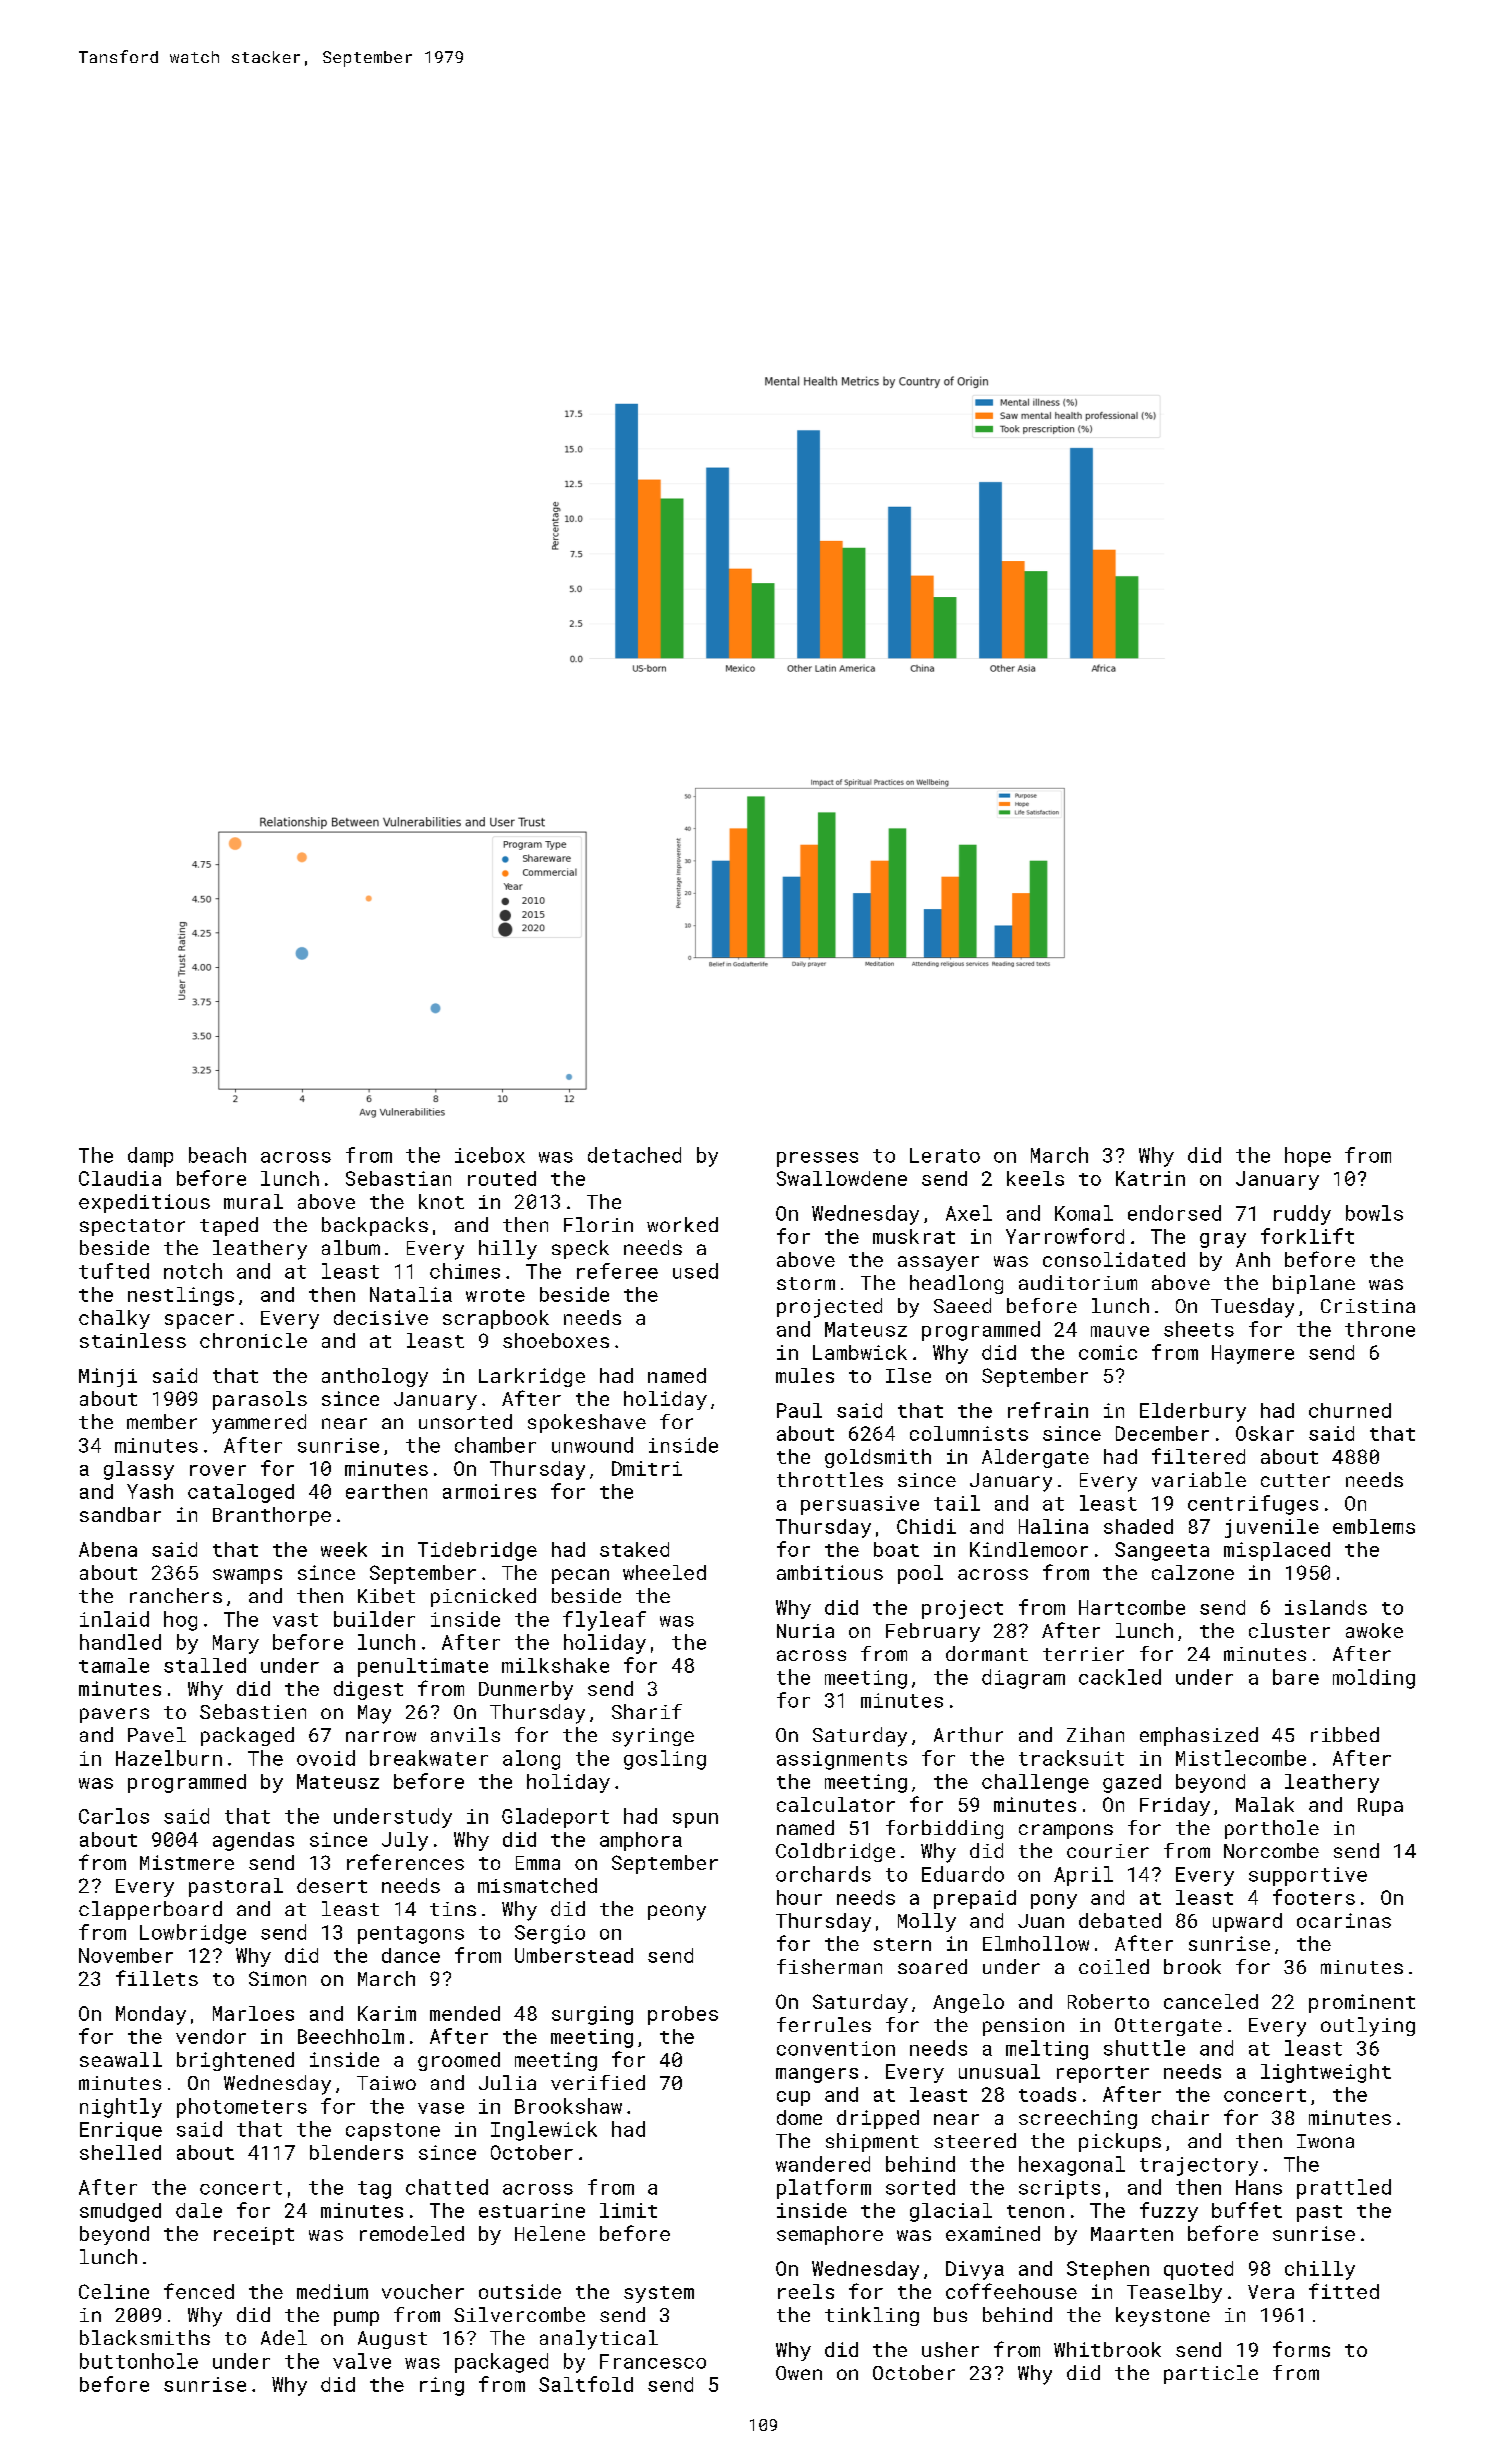  What do you see at coordinates (157, 1734) in the screenshot?
I see `Pavel` at bounding box center [157, 1734].
